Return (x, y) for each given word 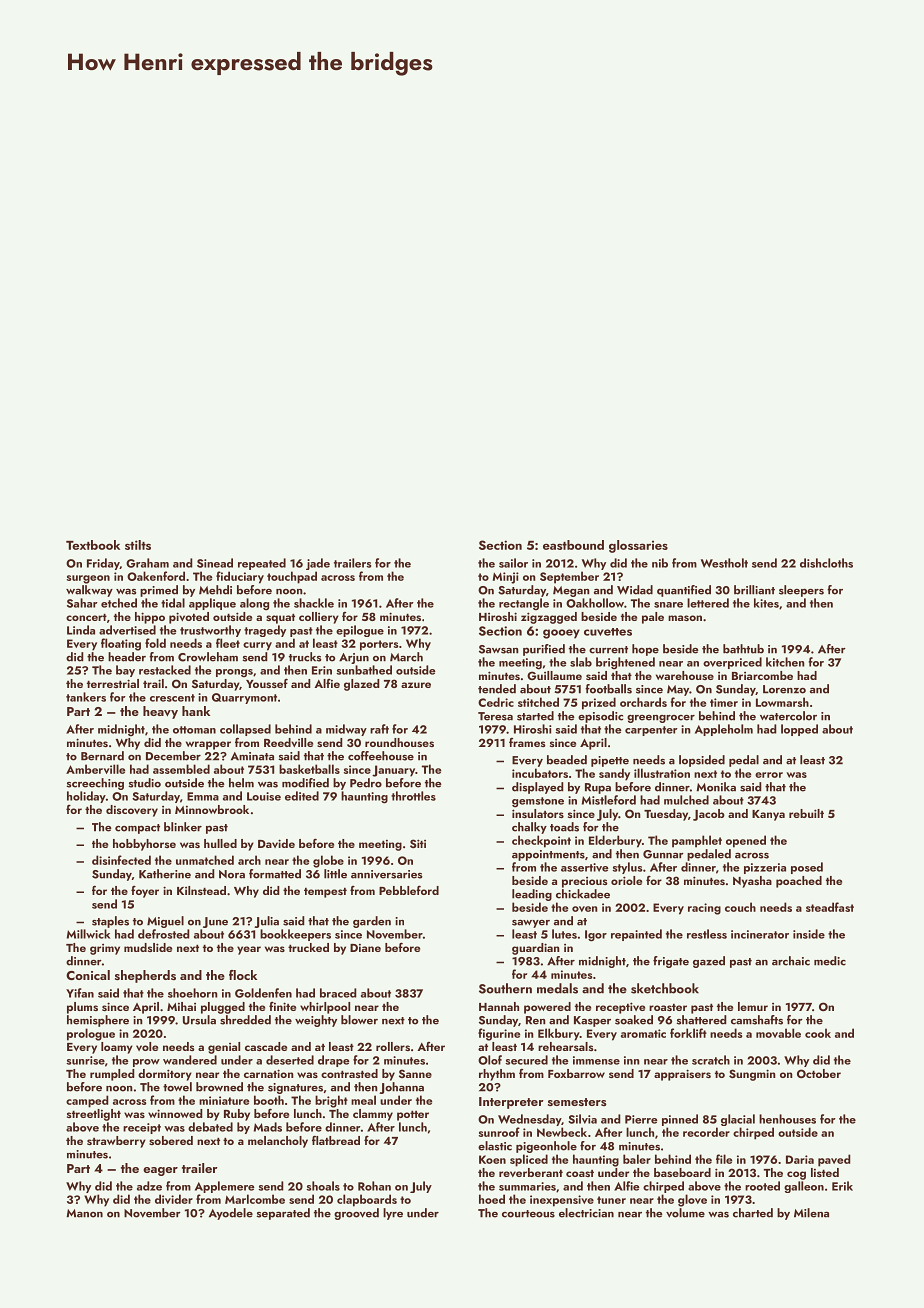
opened (746, 841)
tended (497, 689)
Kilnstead (201, 890)
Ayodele (231, 1214)
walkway (89, 591)
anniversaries (386, 874)
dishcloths (826, 563)
